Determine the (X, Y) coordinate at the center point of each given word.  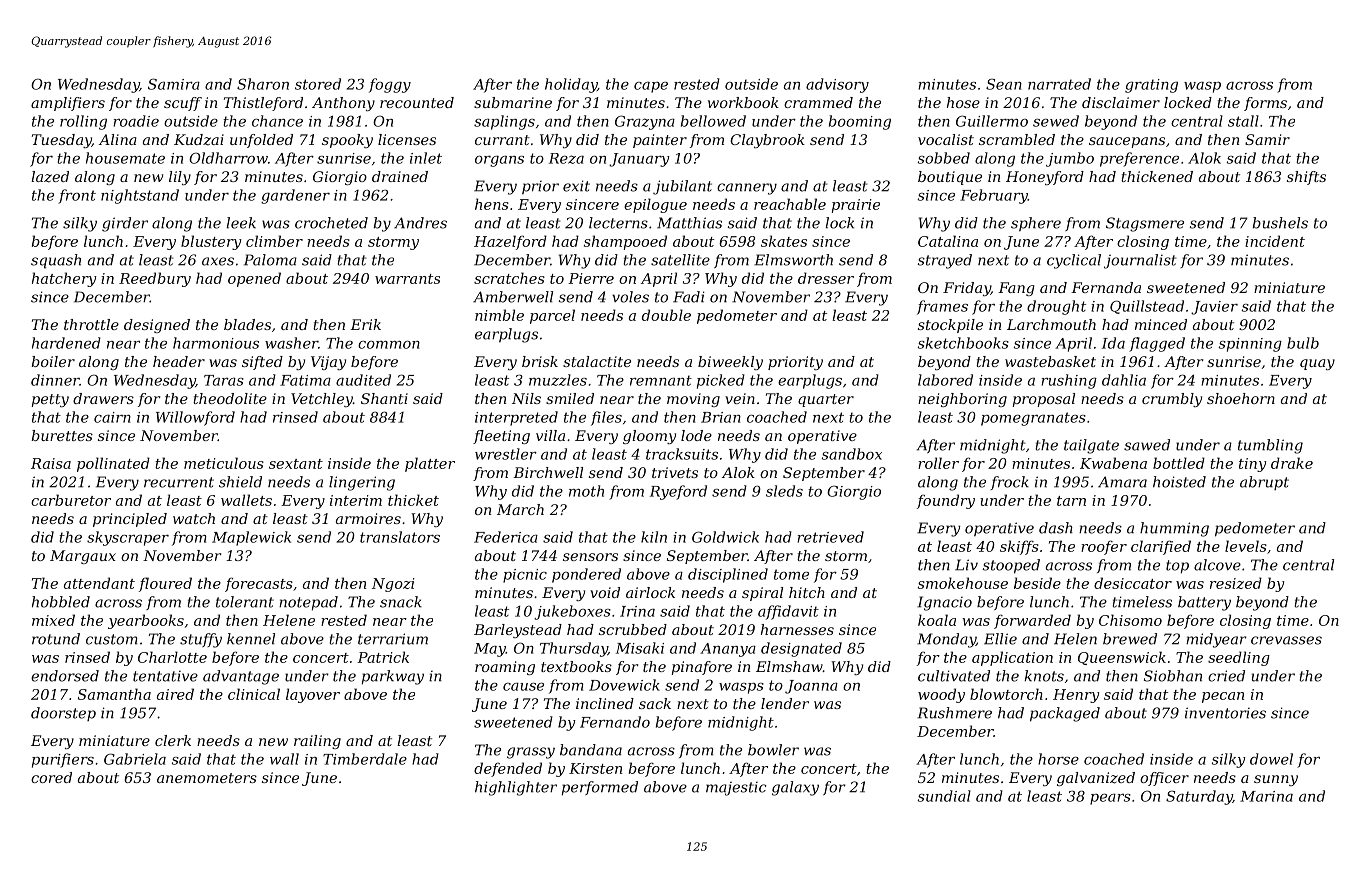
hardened (66, 343)
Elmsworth (793, 260)
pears (1110, 799)
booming (860, 122)
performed (600, 788)
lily (180, 178)
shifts (1306, 178)
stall (1243, 121)
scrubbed (633, 629)
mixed (53, 620)
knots (1044, 676)
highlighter (516, 788)
